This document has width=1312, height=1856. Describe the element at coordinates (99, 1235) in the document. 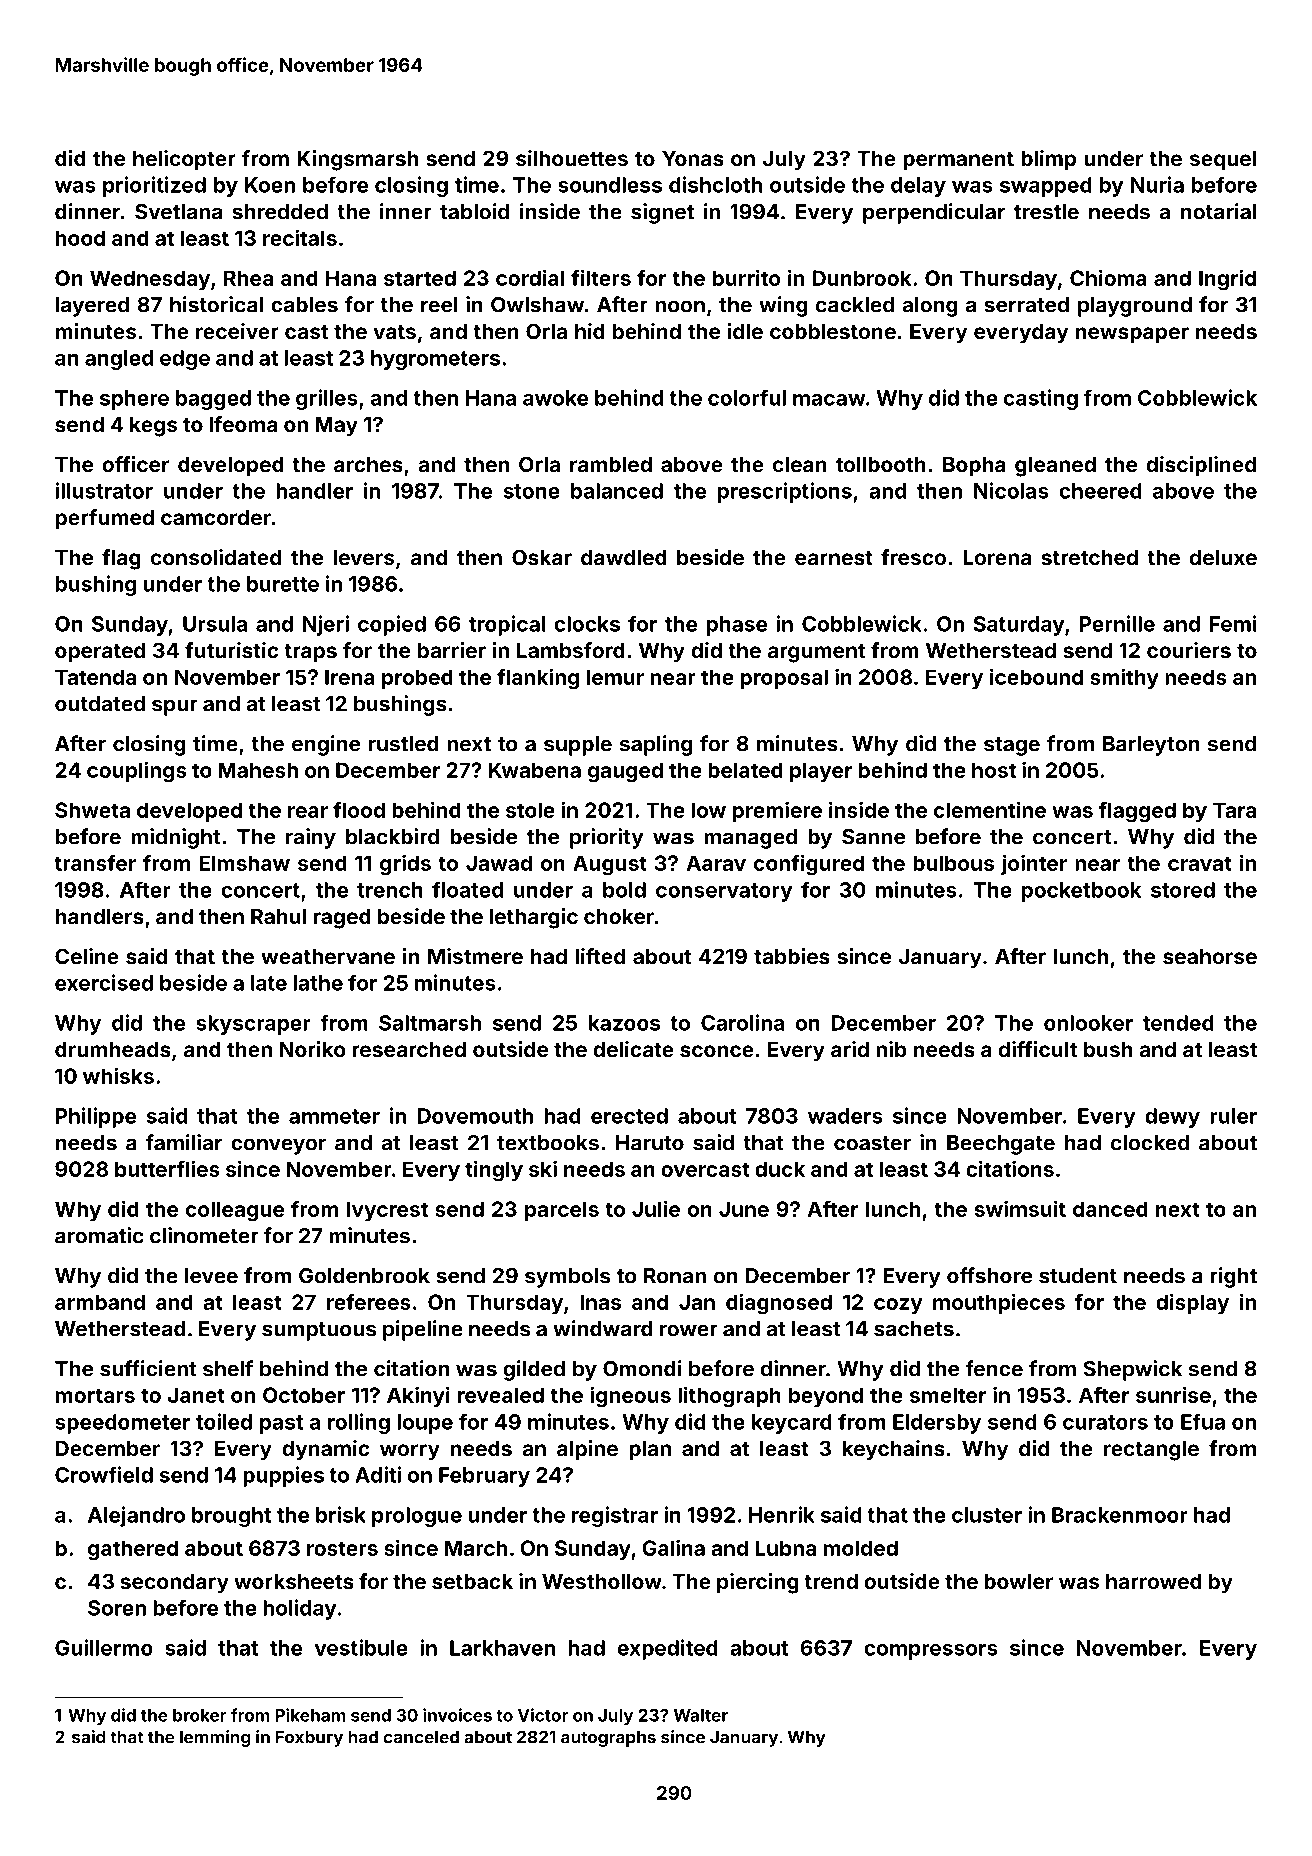

I see `aromatic` at that location.
